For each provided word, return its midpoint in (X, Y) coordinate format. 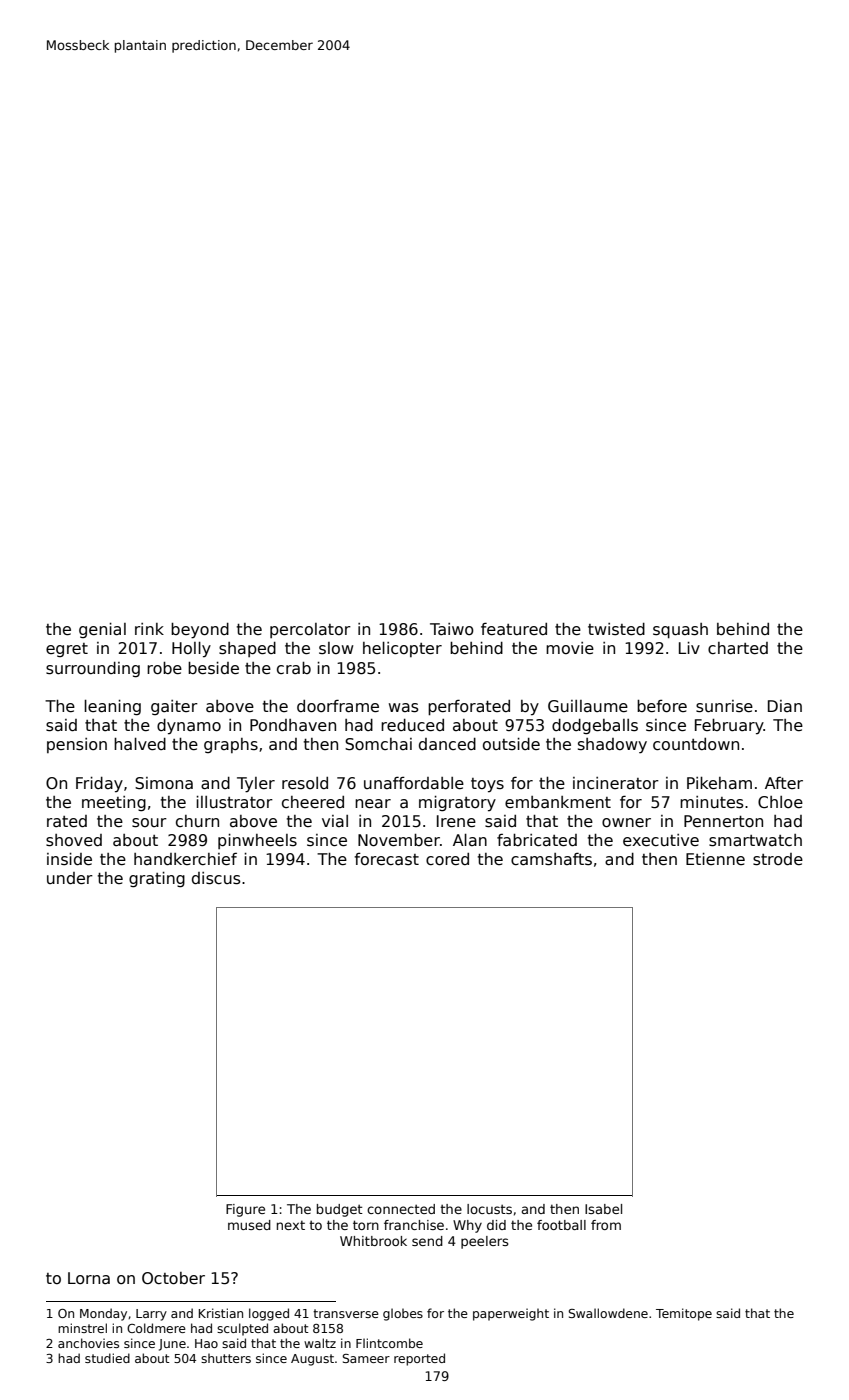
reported (419, 1359)
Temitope (684, 1314)
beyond (200, 631)
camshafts (551, 859)
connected (401, 1209)
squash (680, 631)
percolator (310, 630)
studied (107, 1358)
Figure (245, 1210)
